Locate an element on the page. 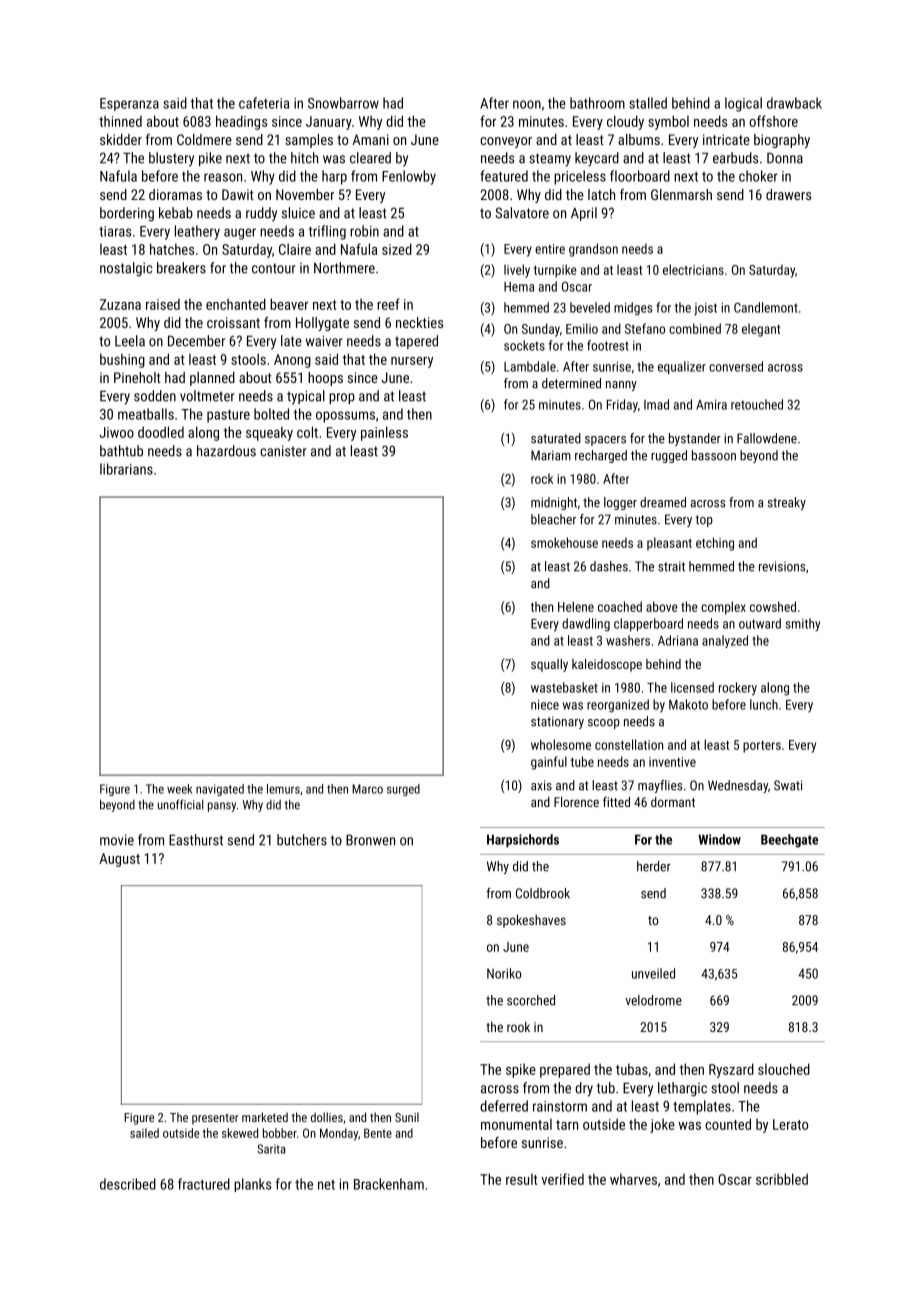 Image resolution: width=924 pixels, height=1308 pixels. smokehouse is located at coordinates (564, 542).
